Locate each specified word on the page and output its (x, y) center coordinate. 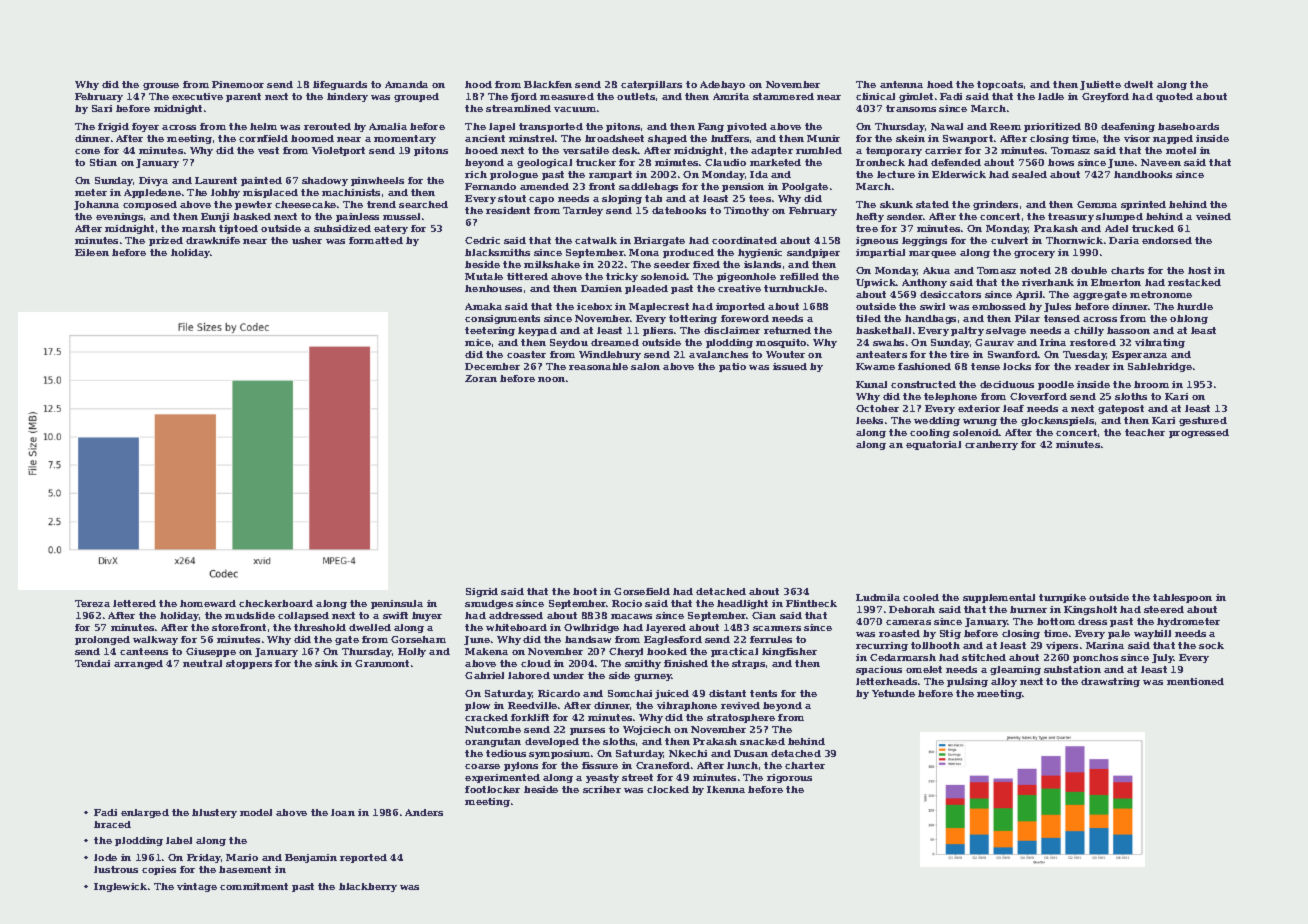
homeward (208, 603)
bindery (347, 97)
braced (112, 824)
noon (551, 379)
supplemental (999, 598)
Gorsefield (642, 591)
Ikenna (726, 789)
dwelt (1138, 84)
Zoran (481, 378)
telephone (950, 397)
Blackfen (548, 84)
